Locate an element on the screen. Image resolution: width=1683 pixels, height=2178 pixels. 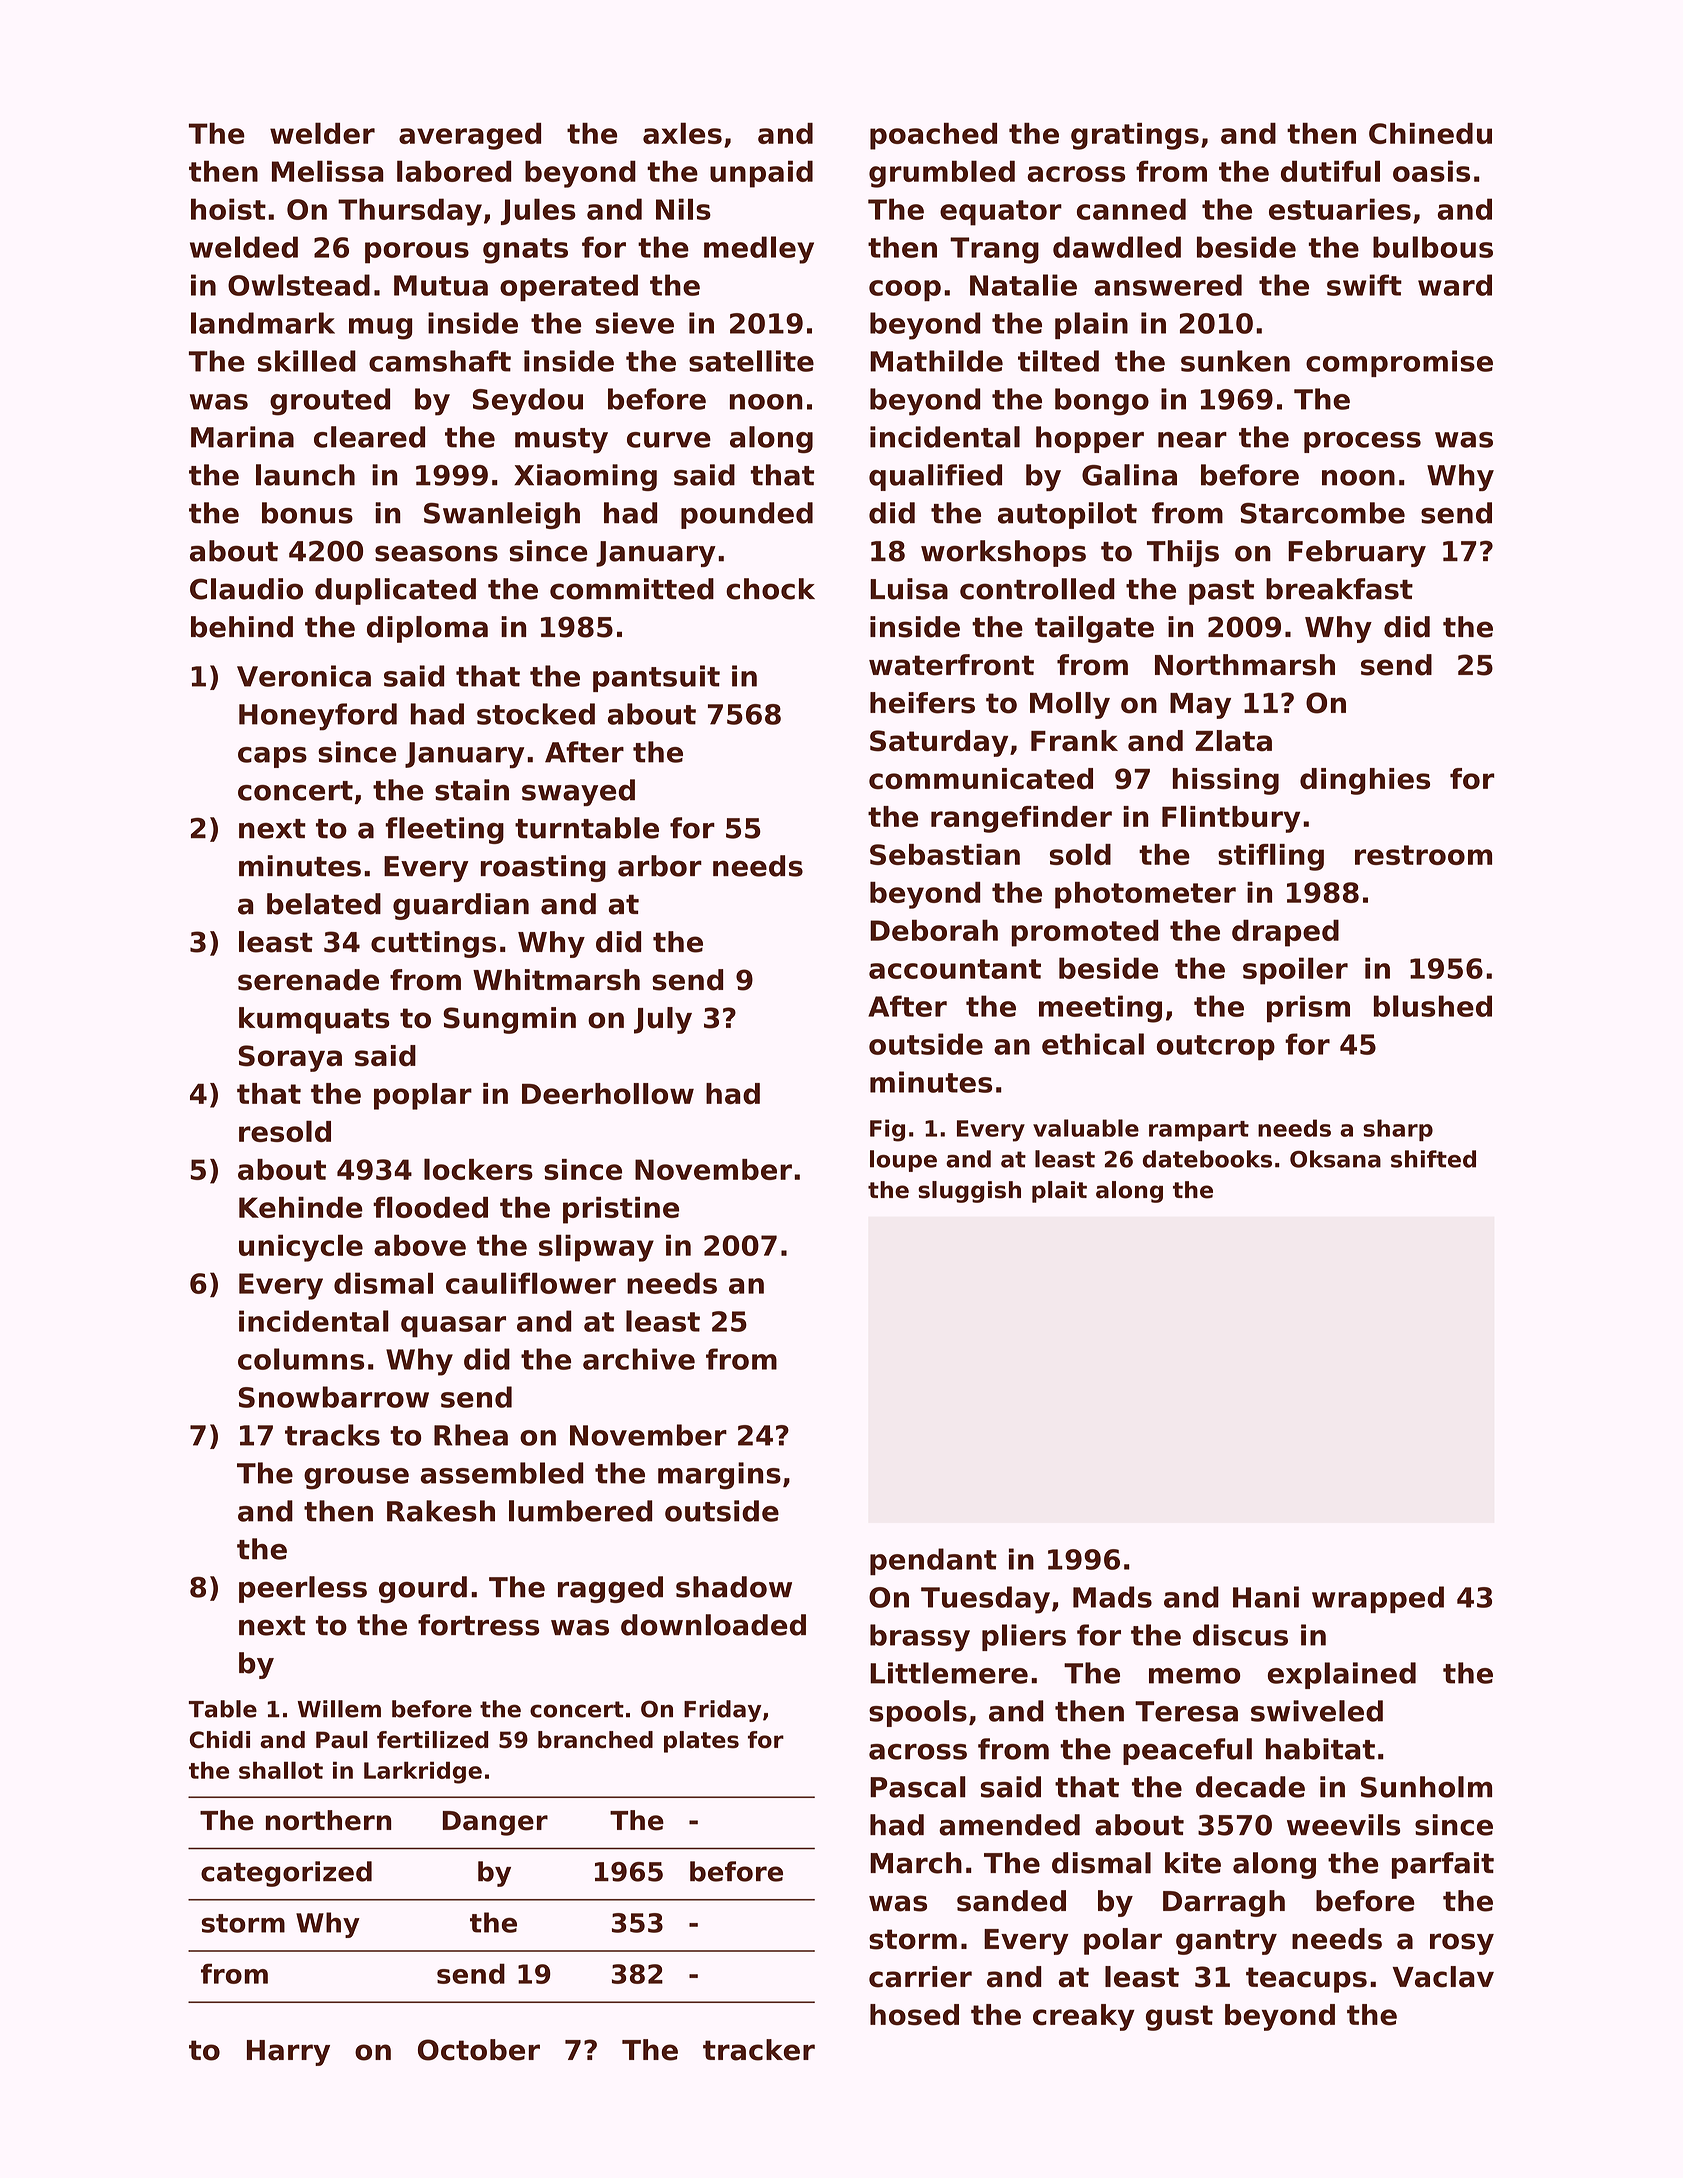
gust is located at coordinates (1179, 2018).
